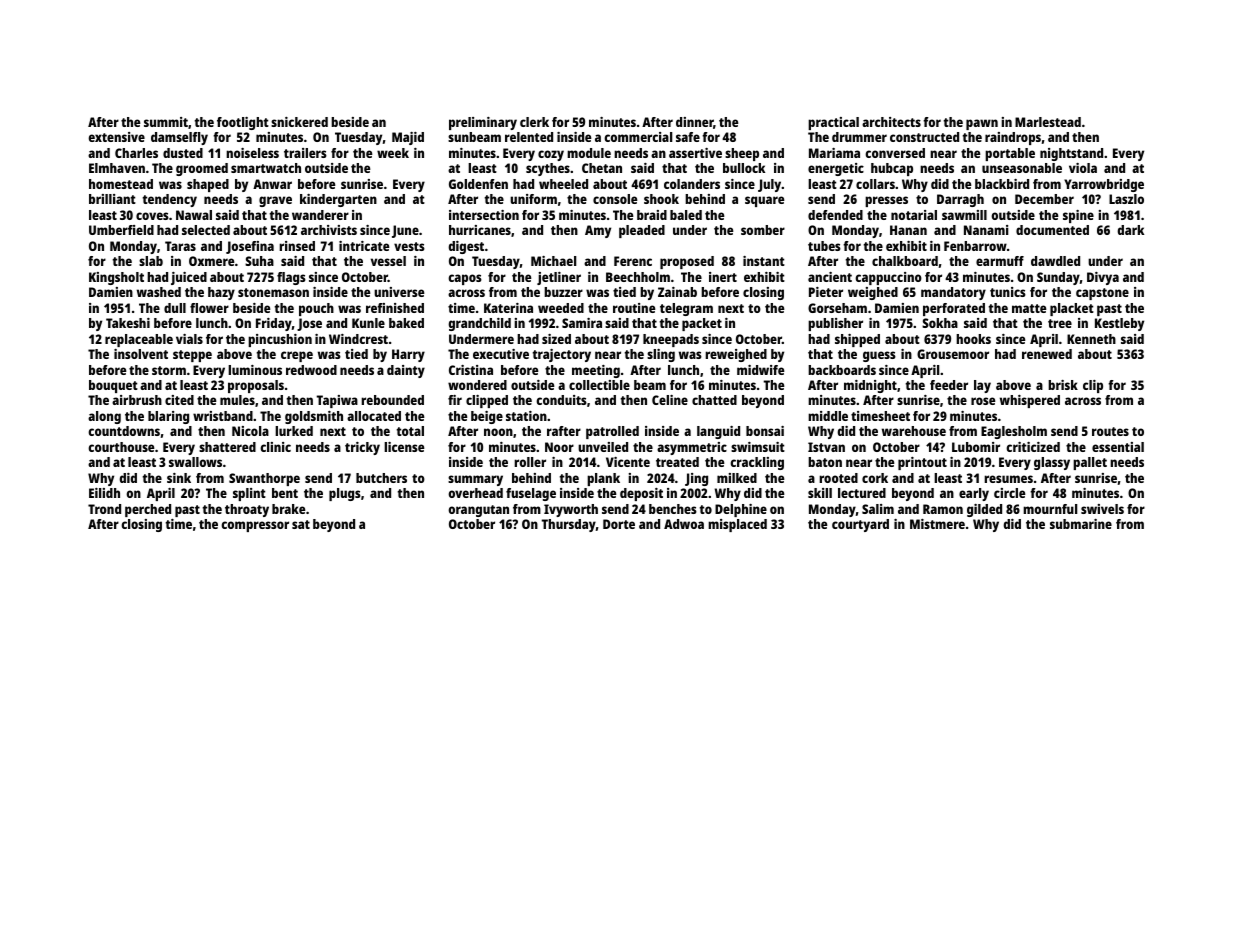 The image size is (1233, 952). I want to click on digest, so click(466, 247).
